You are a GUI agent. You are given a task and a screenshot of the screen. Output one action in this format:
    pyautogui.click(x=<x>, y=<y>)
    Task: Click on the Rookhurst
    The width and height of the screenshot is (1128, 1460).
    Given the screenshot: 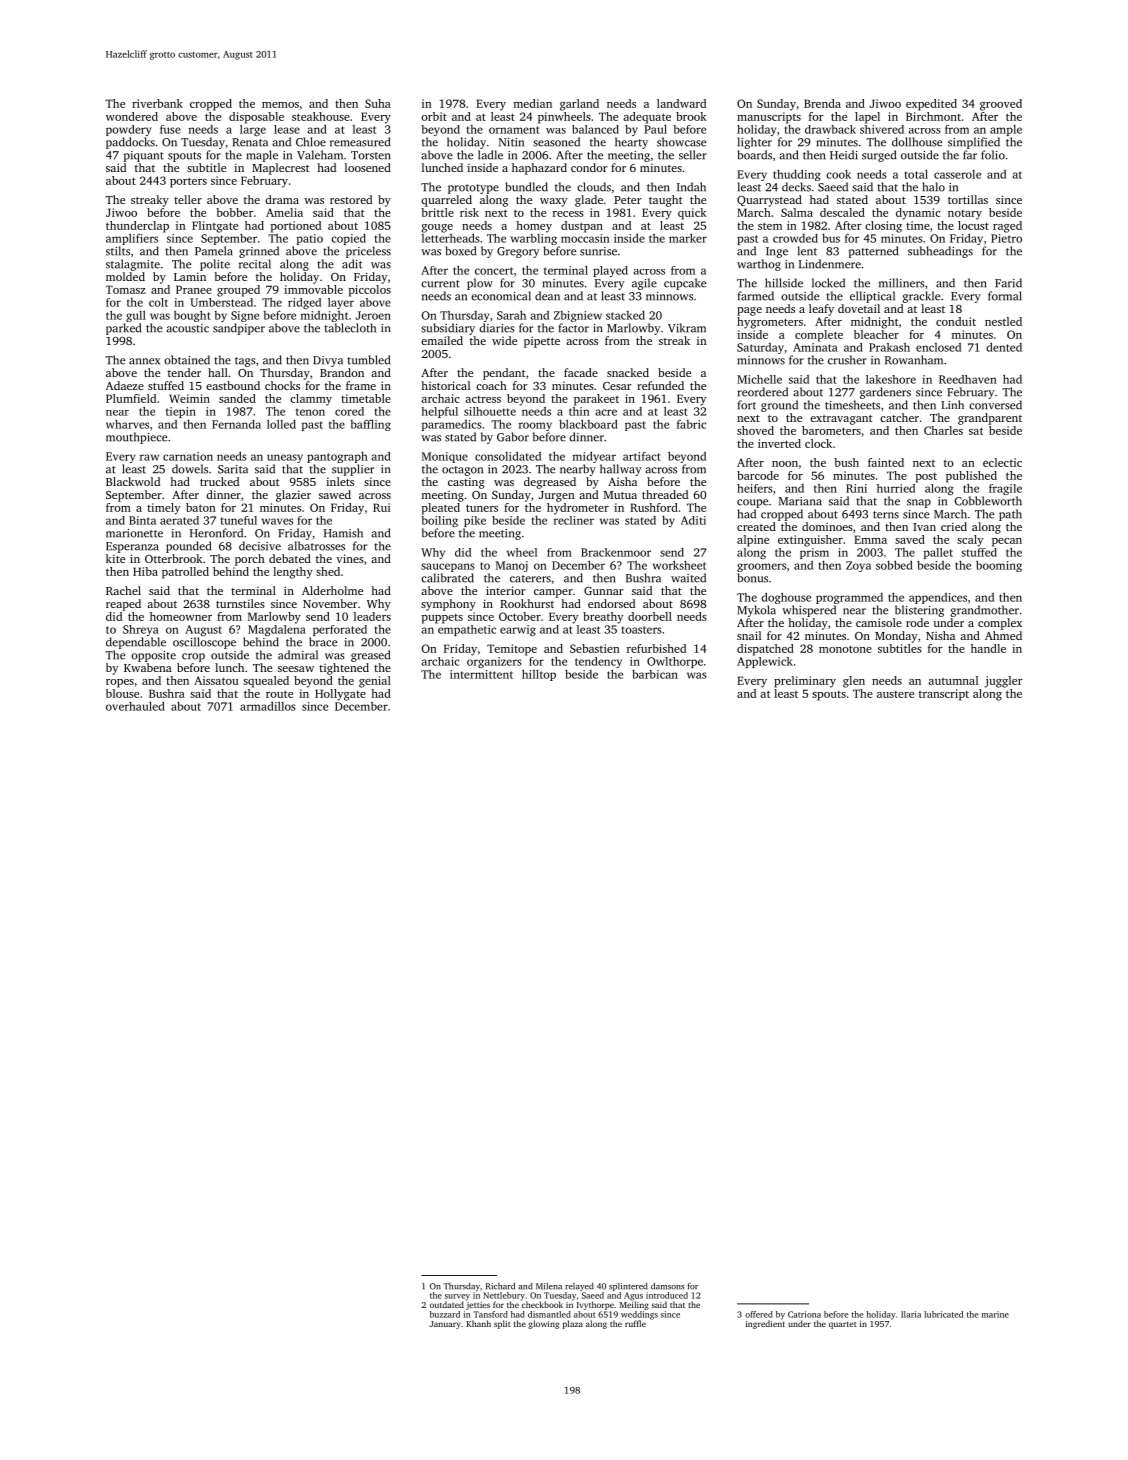 What is the action you would take?
    pyautogui.click(x=527, y=603)
